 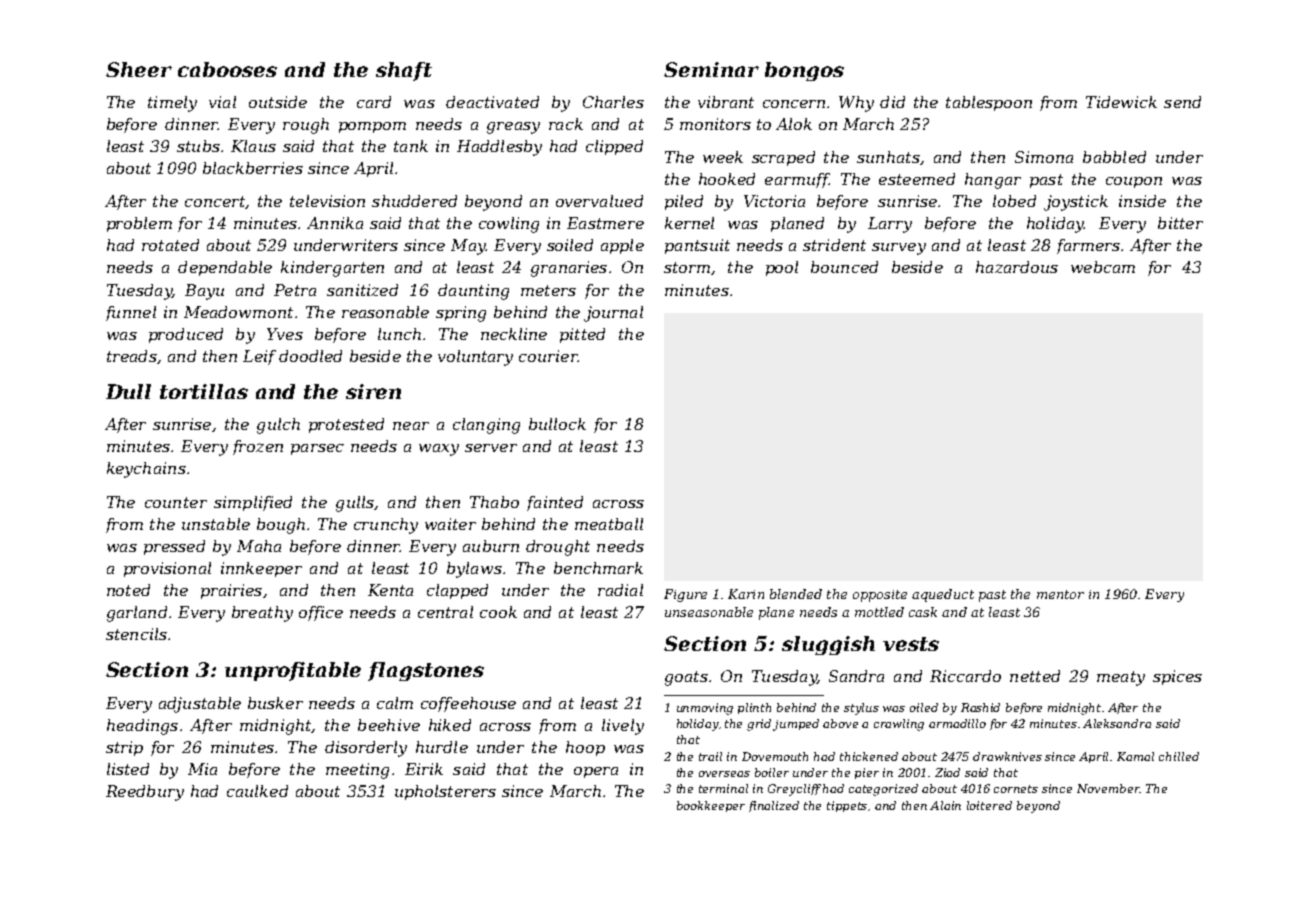 I want to click on Charles, so click(x=613, y=102).
